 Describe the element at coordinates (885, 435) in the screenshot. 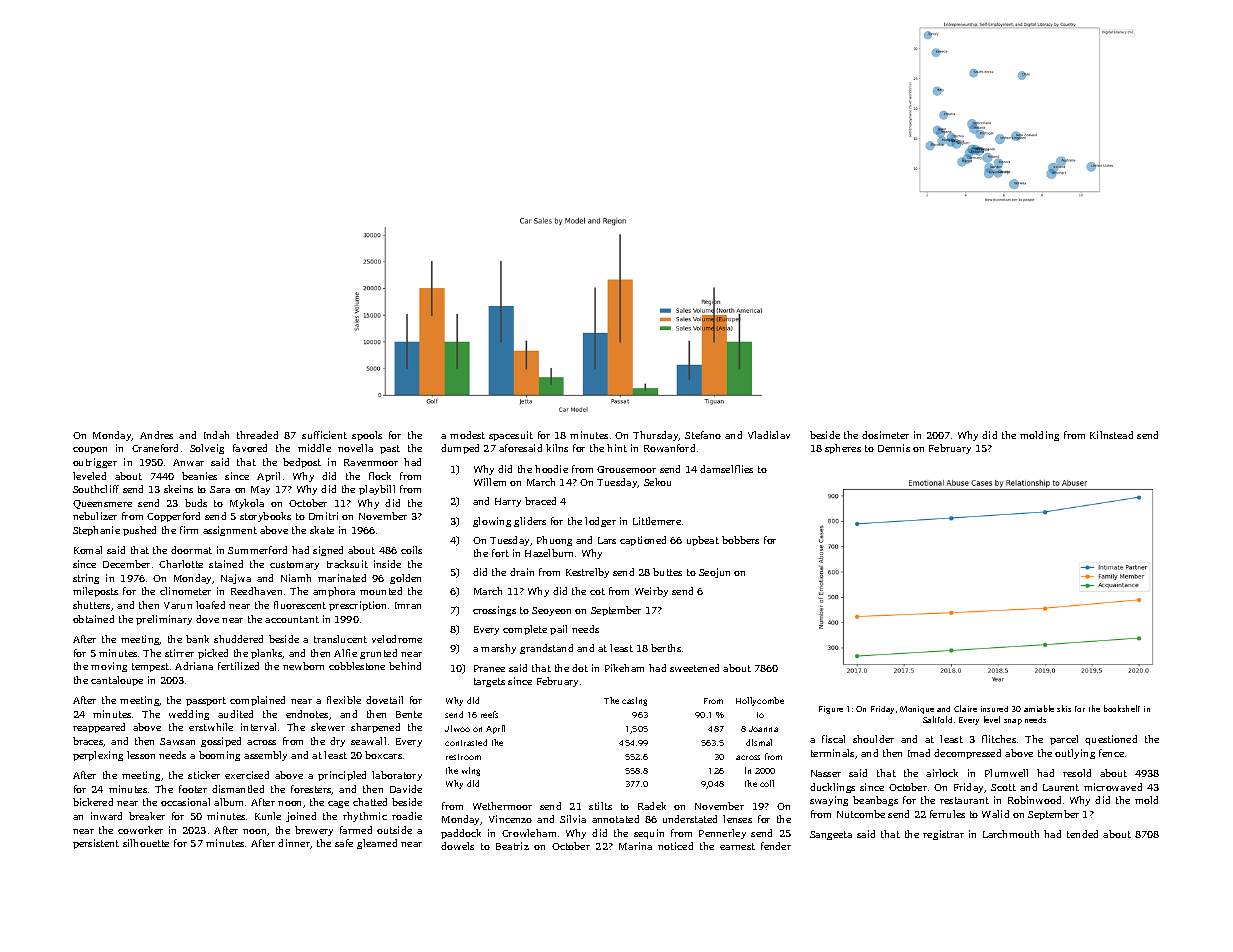

I see `dosimeter` at that location.
